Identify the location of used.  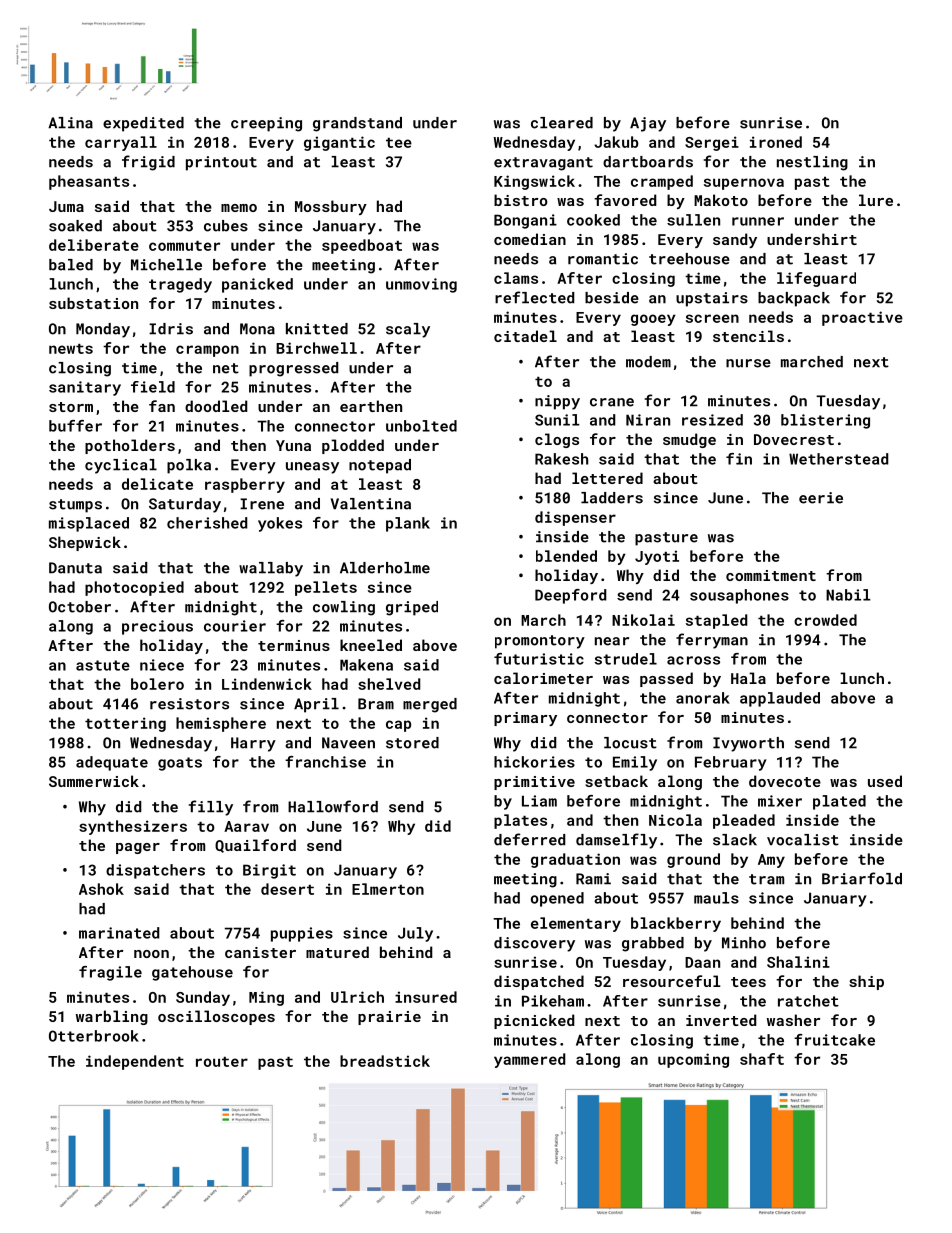
(885, 781).
